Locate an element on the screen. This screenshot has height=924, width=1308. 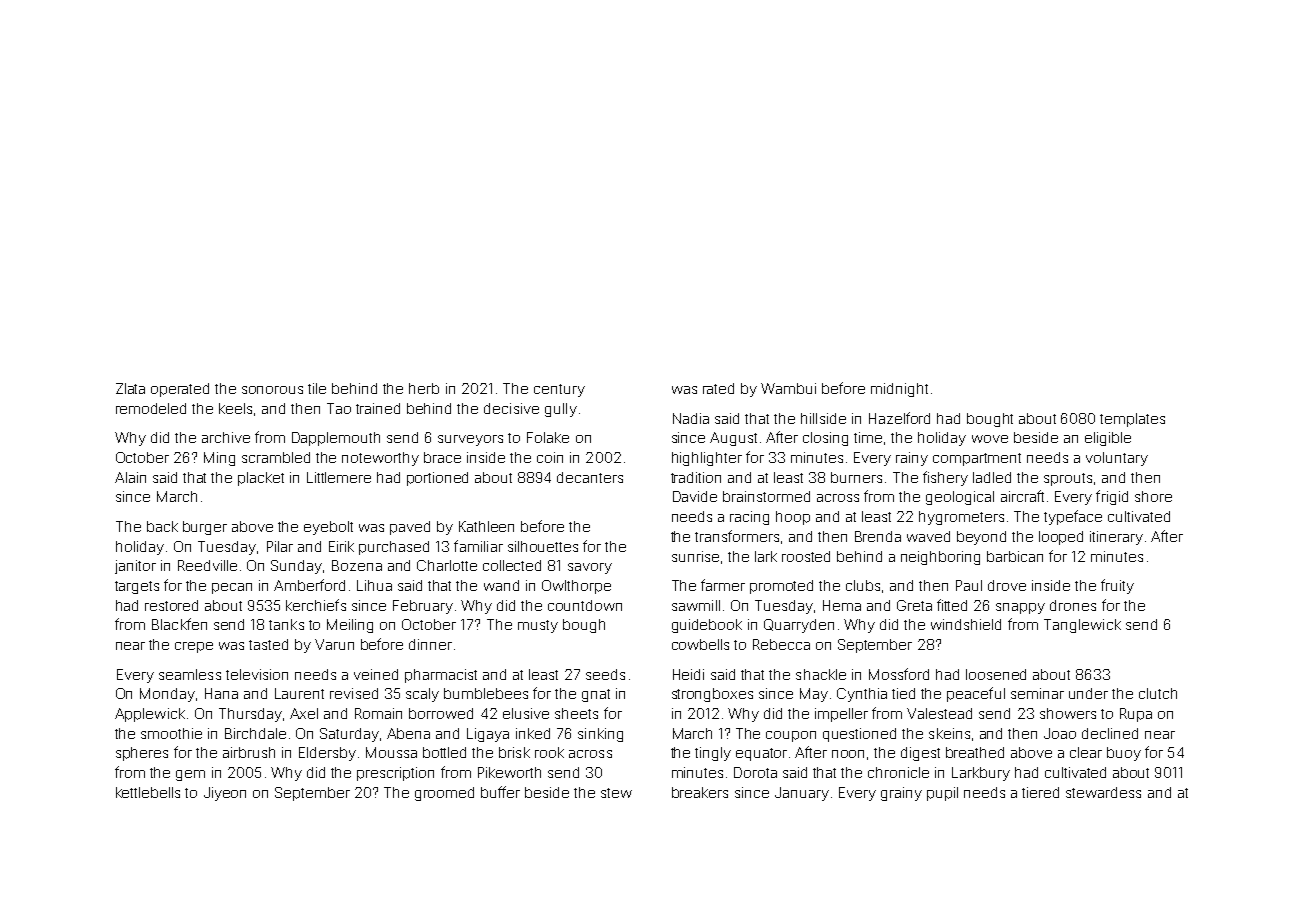
beyond is located at coordinates (981, 538).
